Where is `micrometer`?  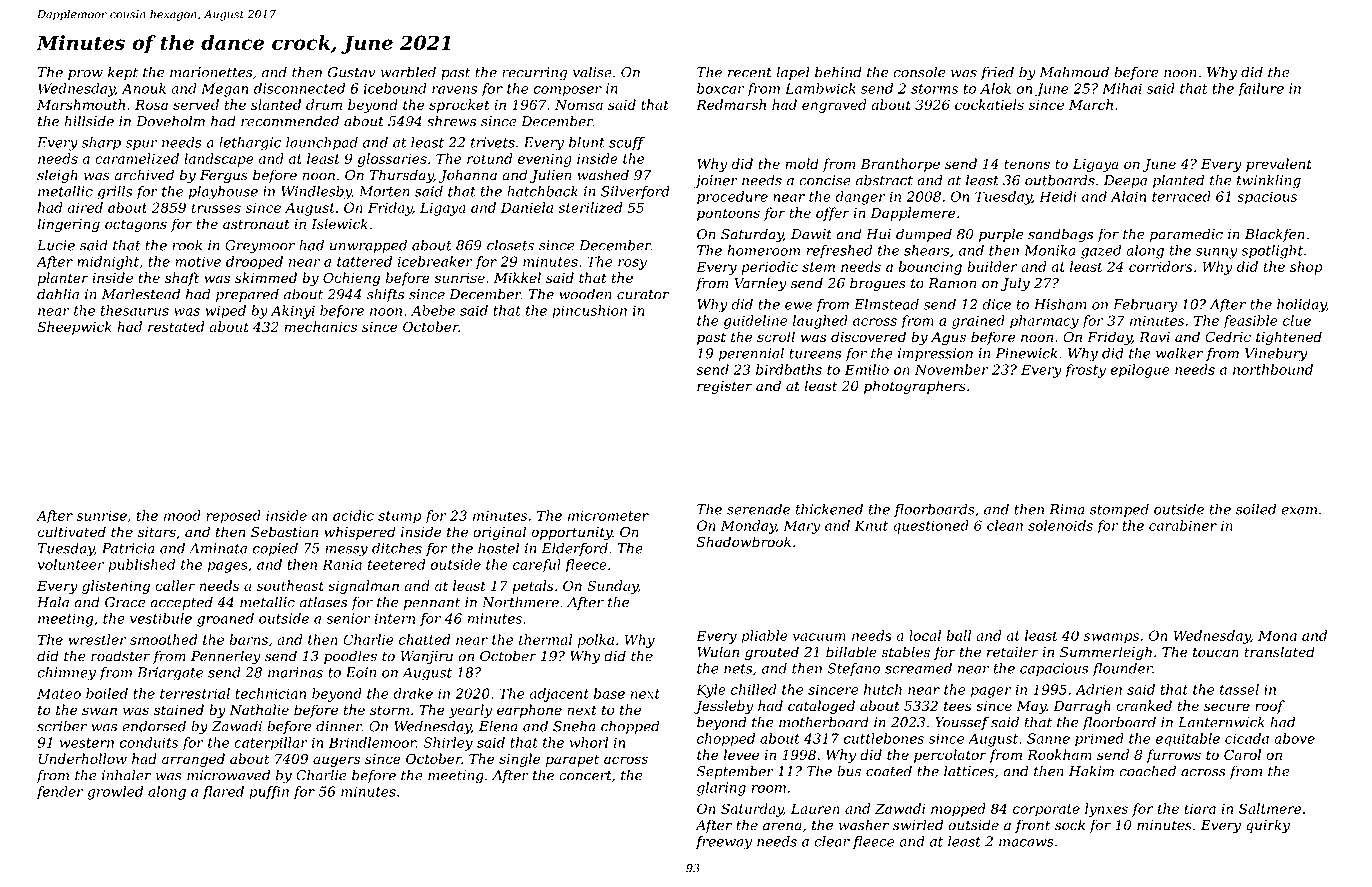
micrometer is located at coordinates (608, 515).
